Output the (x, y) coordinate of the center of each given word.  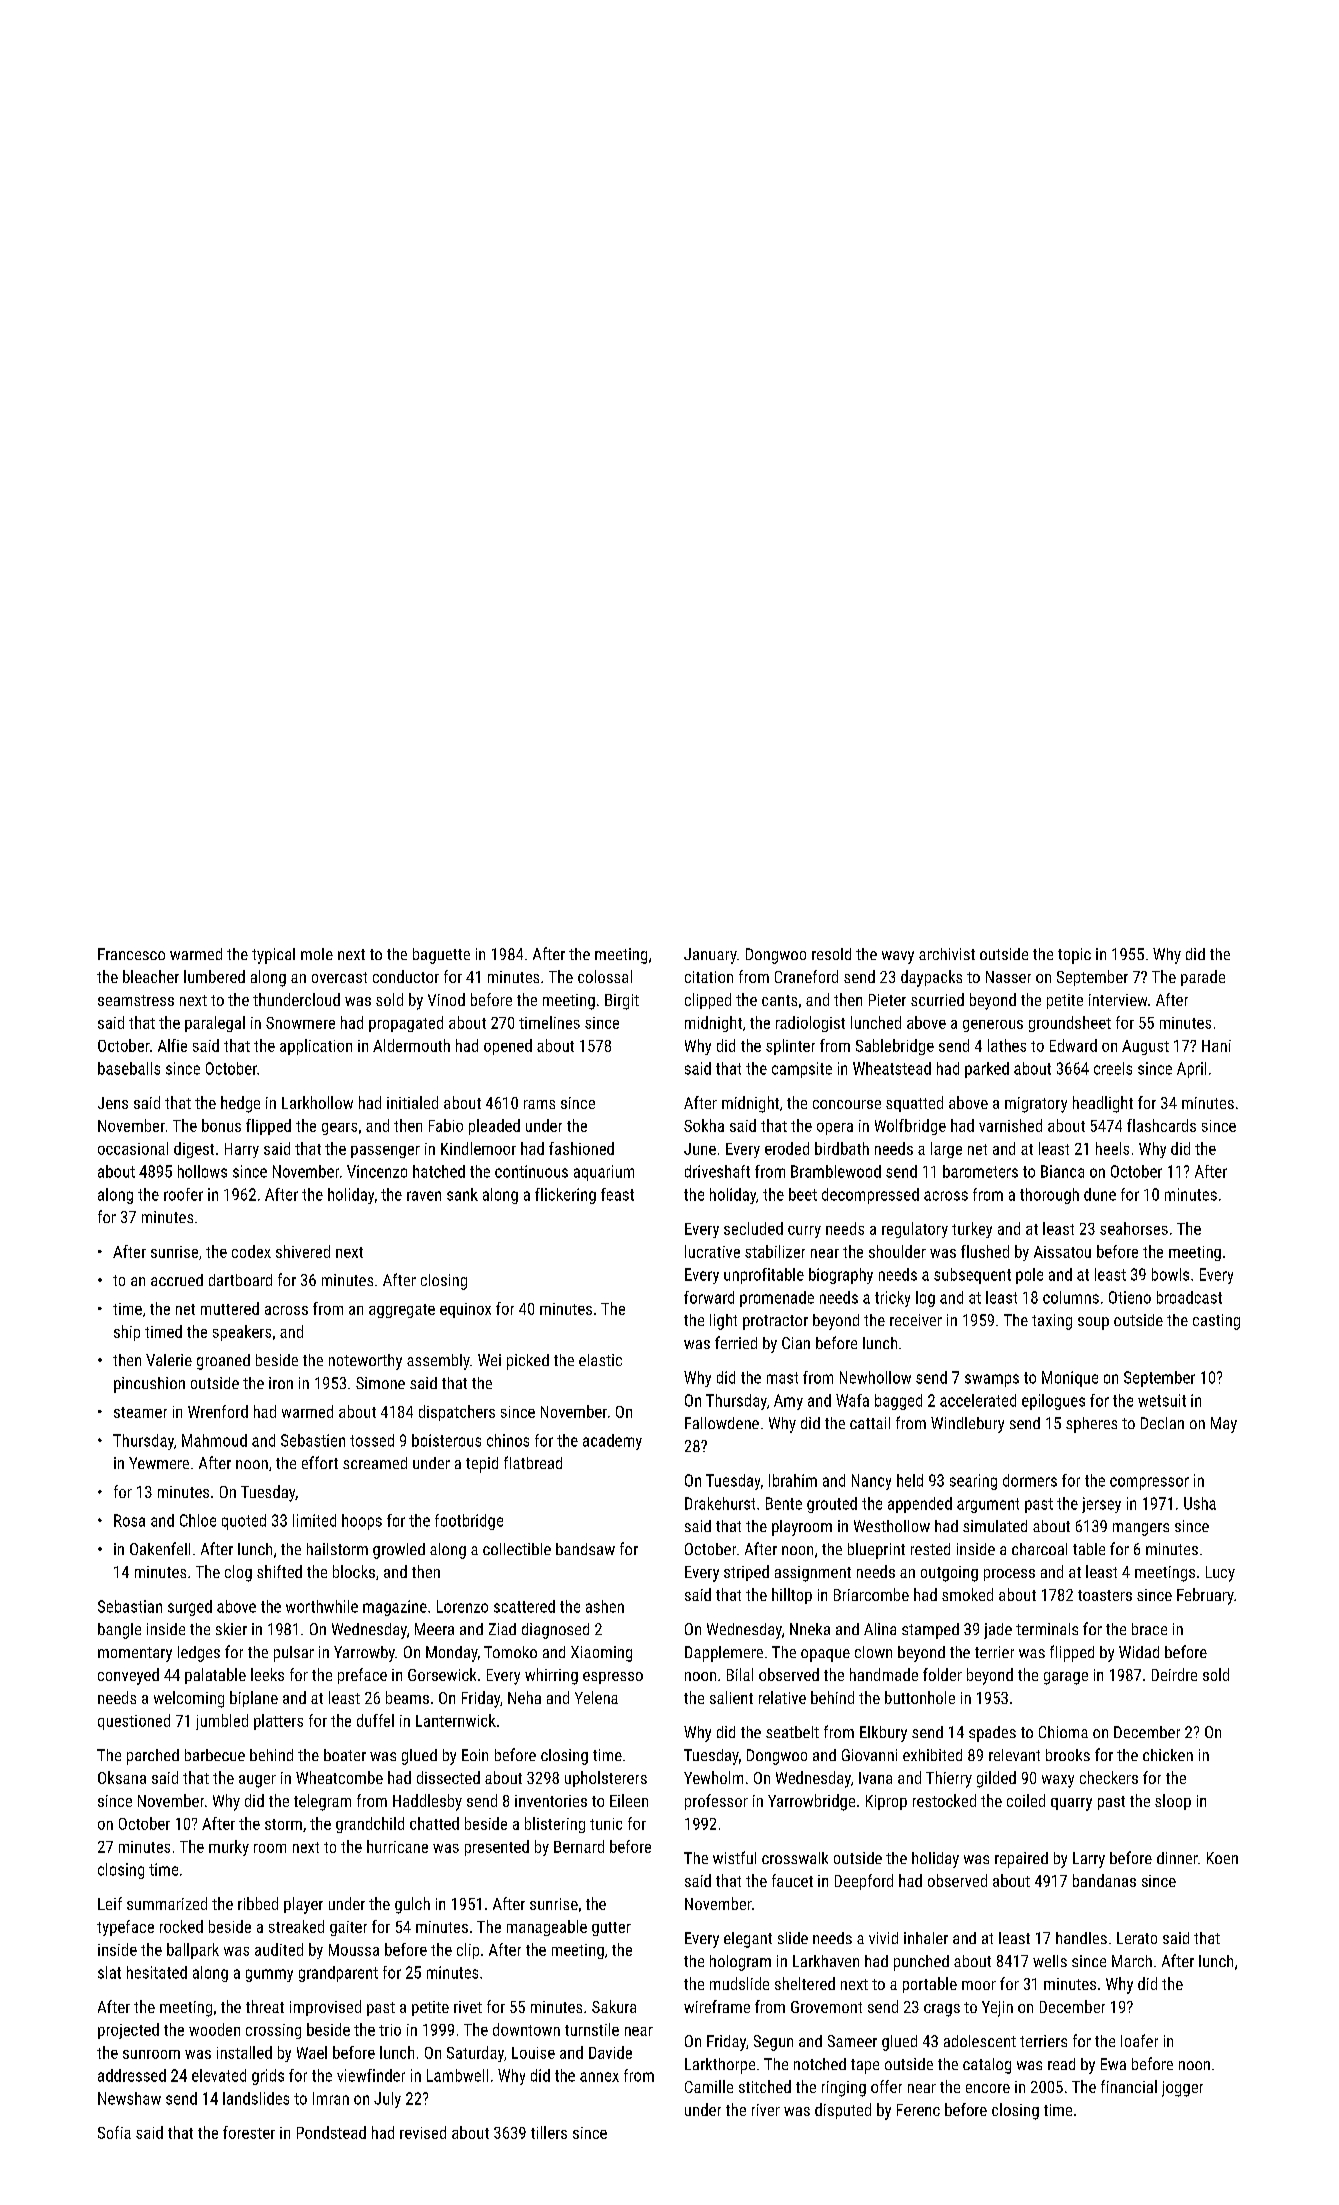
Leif (110, 1903)
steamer (140, 1412)
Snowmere (300, 1023)
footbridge (469, 1522)
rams (539, 1104)
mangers (1141, 1529)
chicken (1168, 1755)
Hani (1216, 1046)
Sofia (114, 2132)
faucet (792, 1880)
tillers (549, 2132)
